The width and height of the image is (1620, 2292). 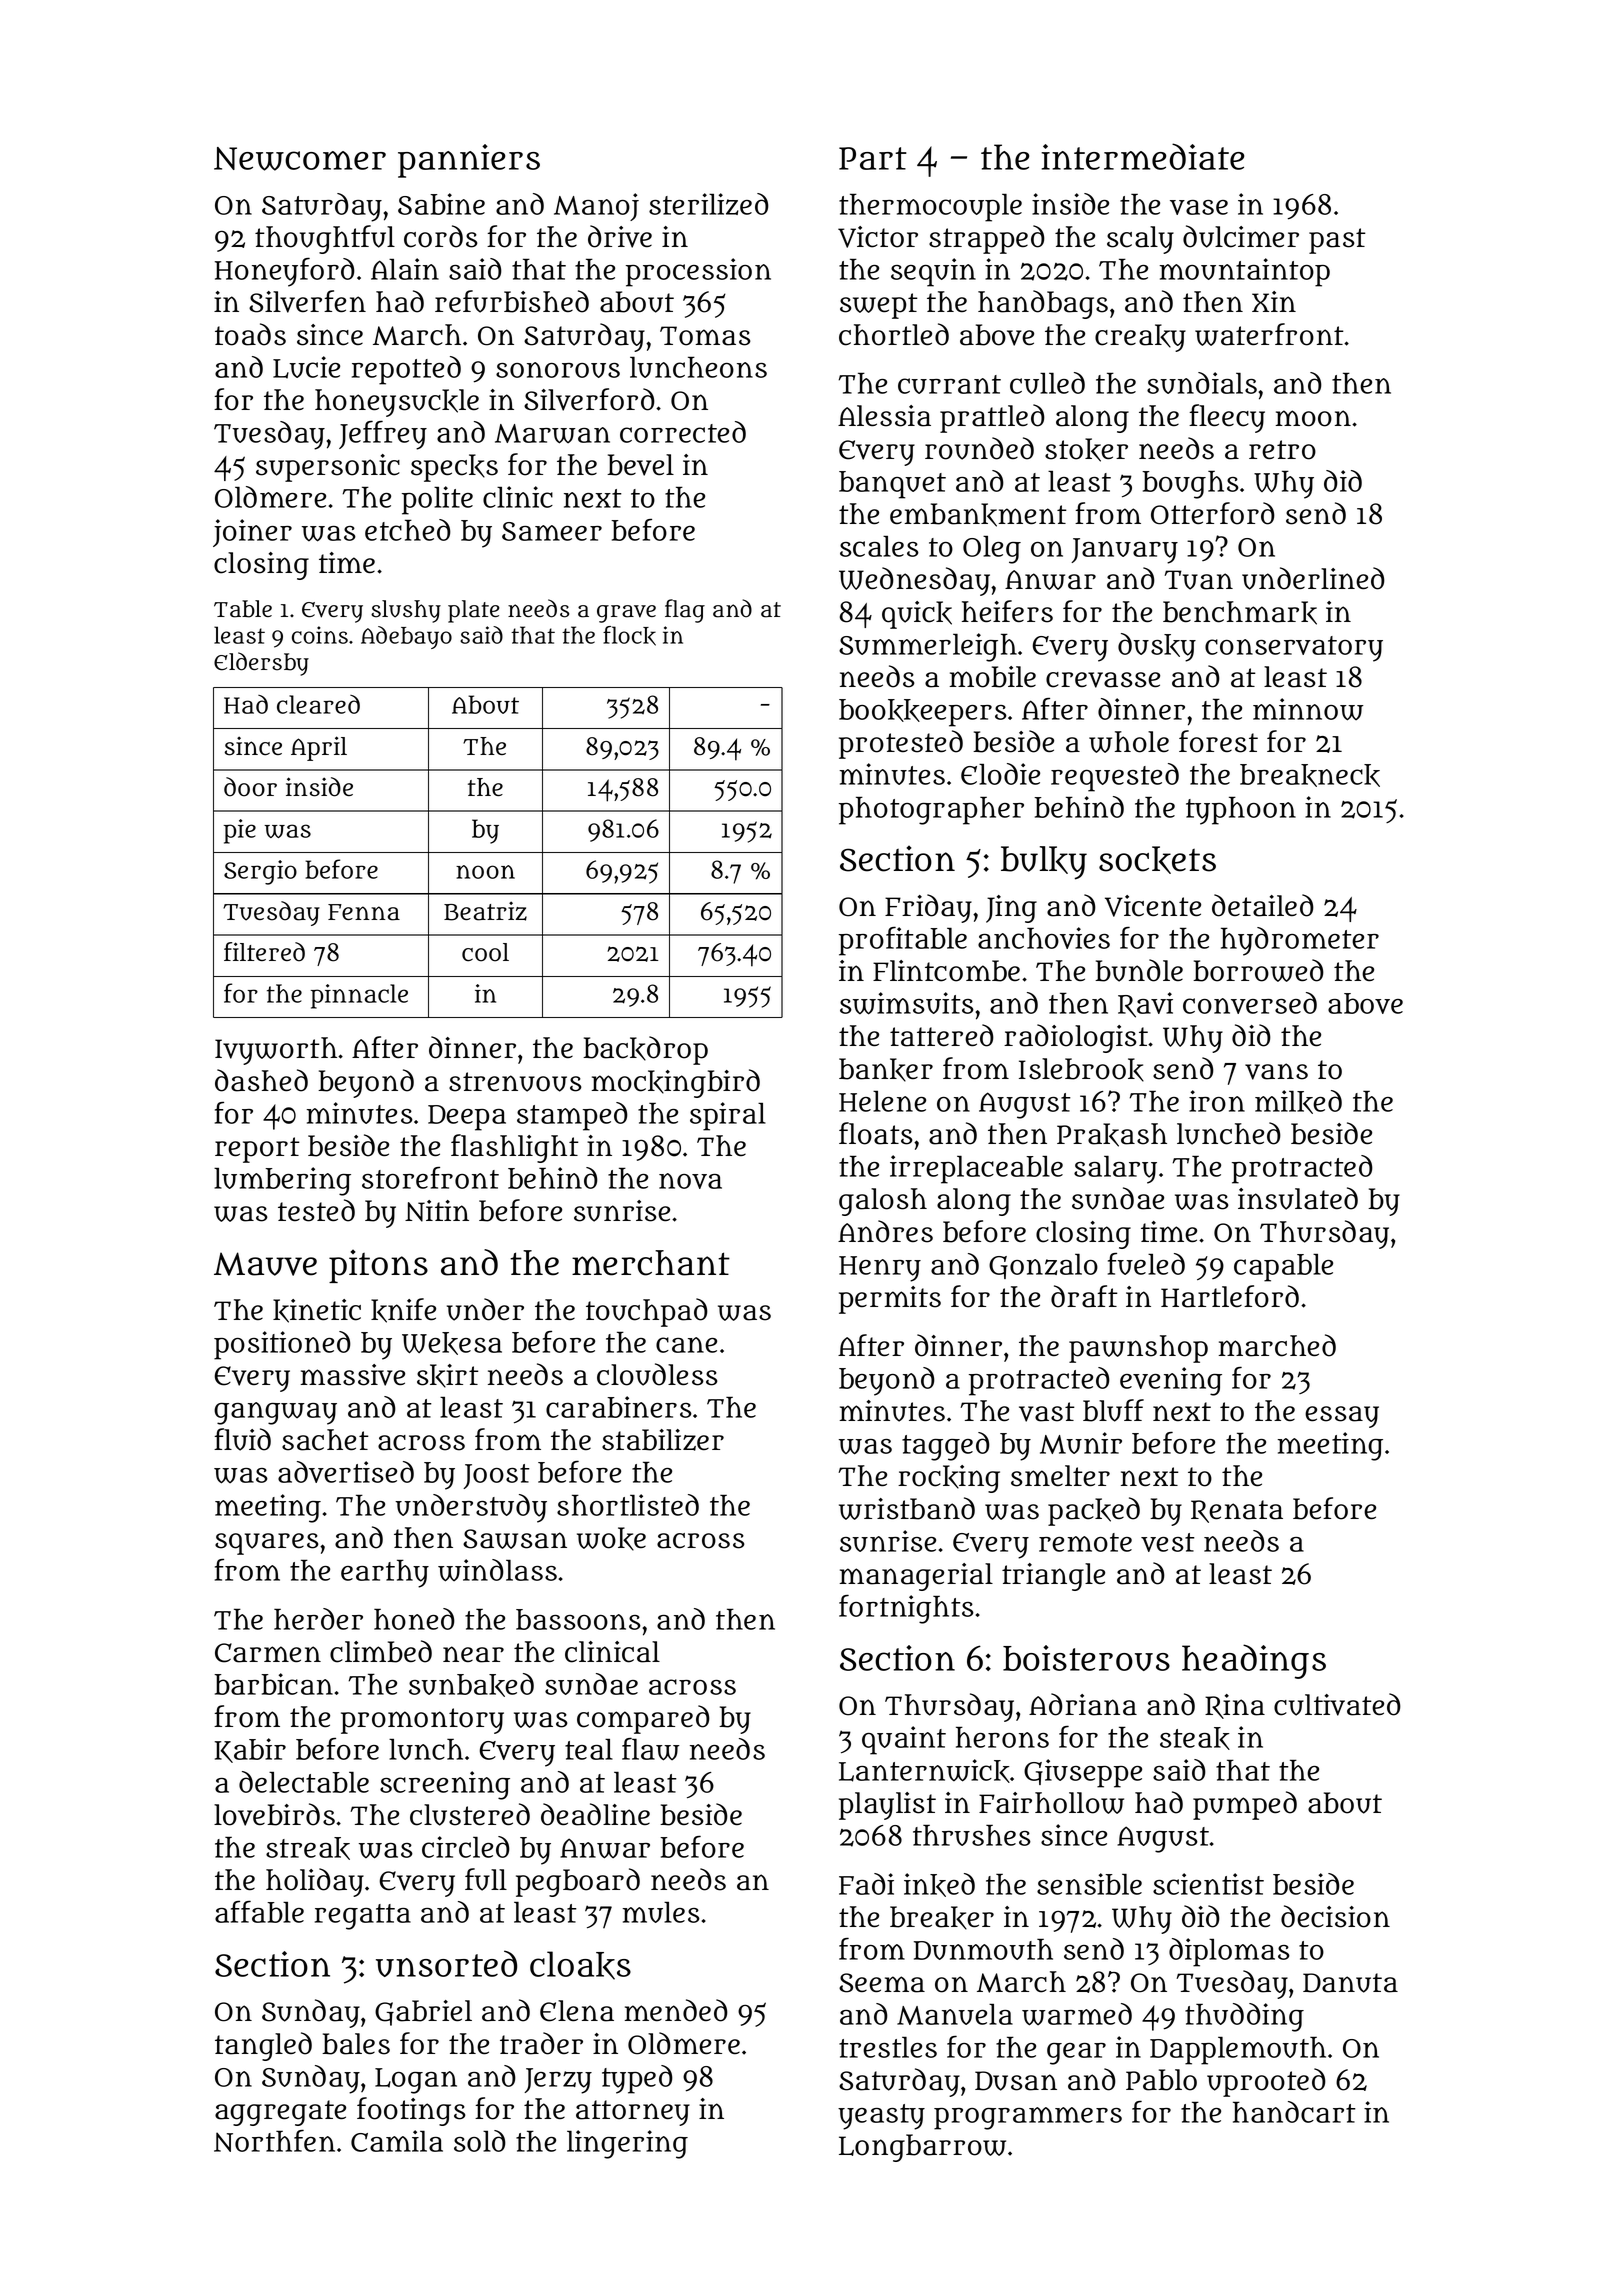 I want to click on refurbished, so click(x=512, y=301).
